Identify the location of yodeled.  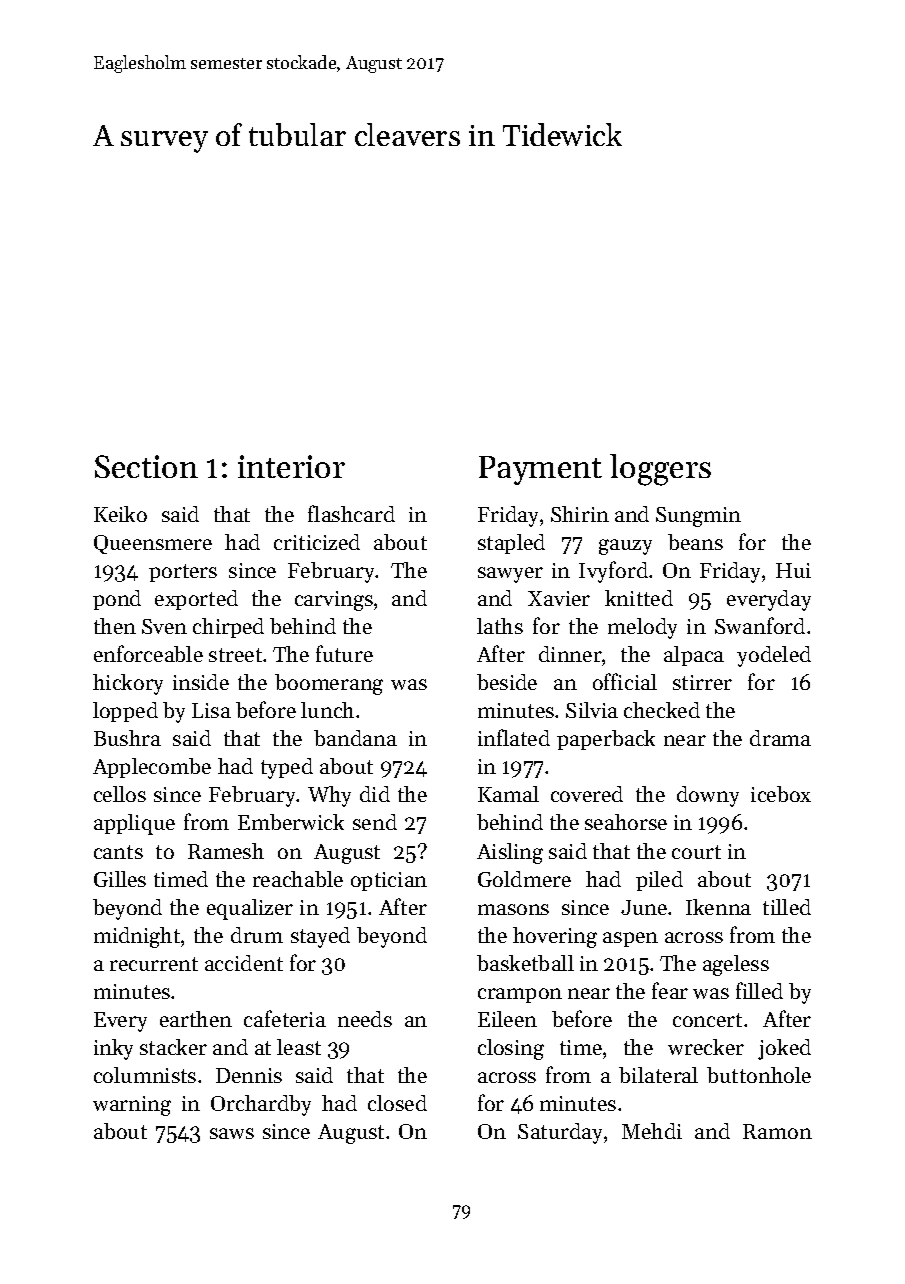
(774, 656).
